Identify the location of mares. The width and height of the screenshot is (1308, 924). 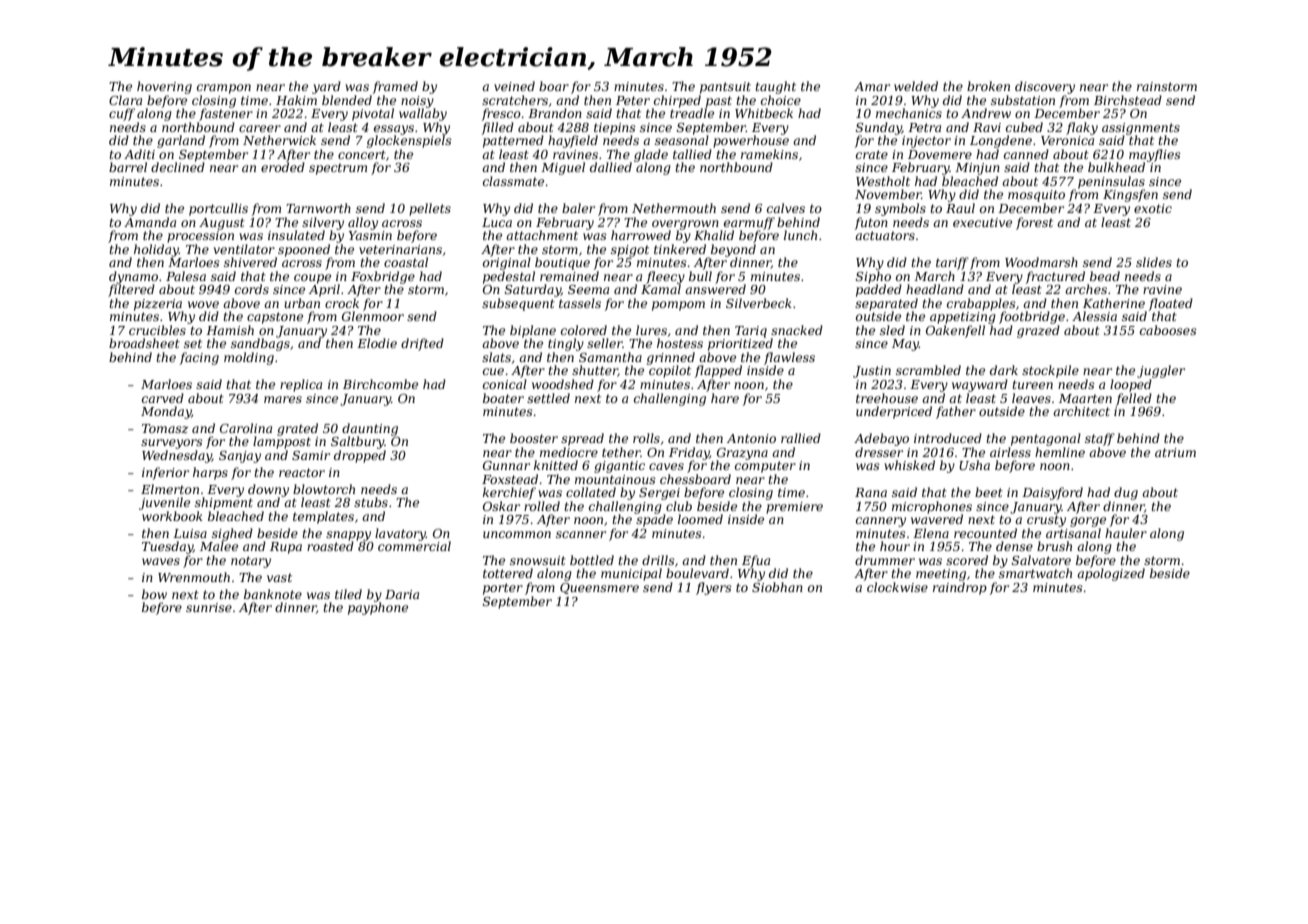
(283, 399).
